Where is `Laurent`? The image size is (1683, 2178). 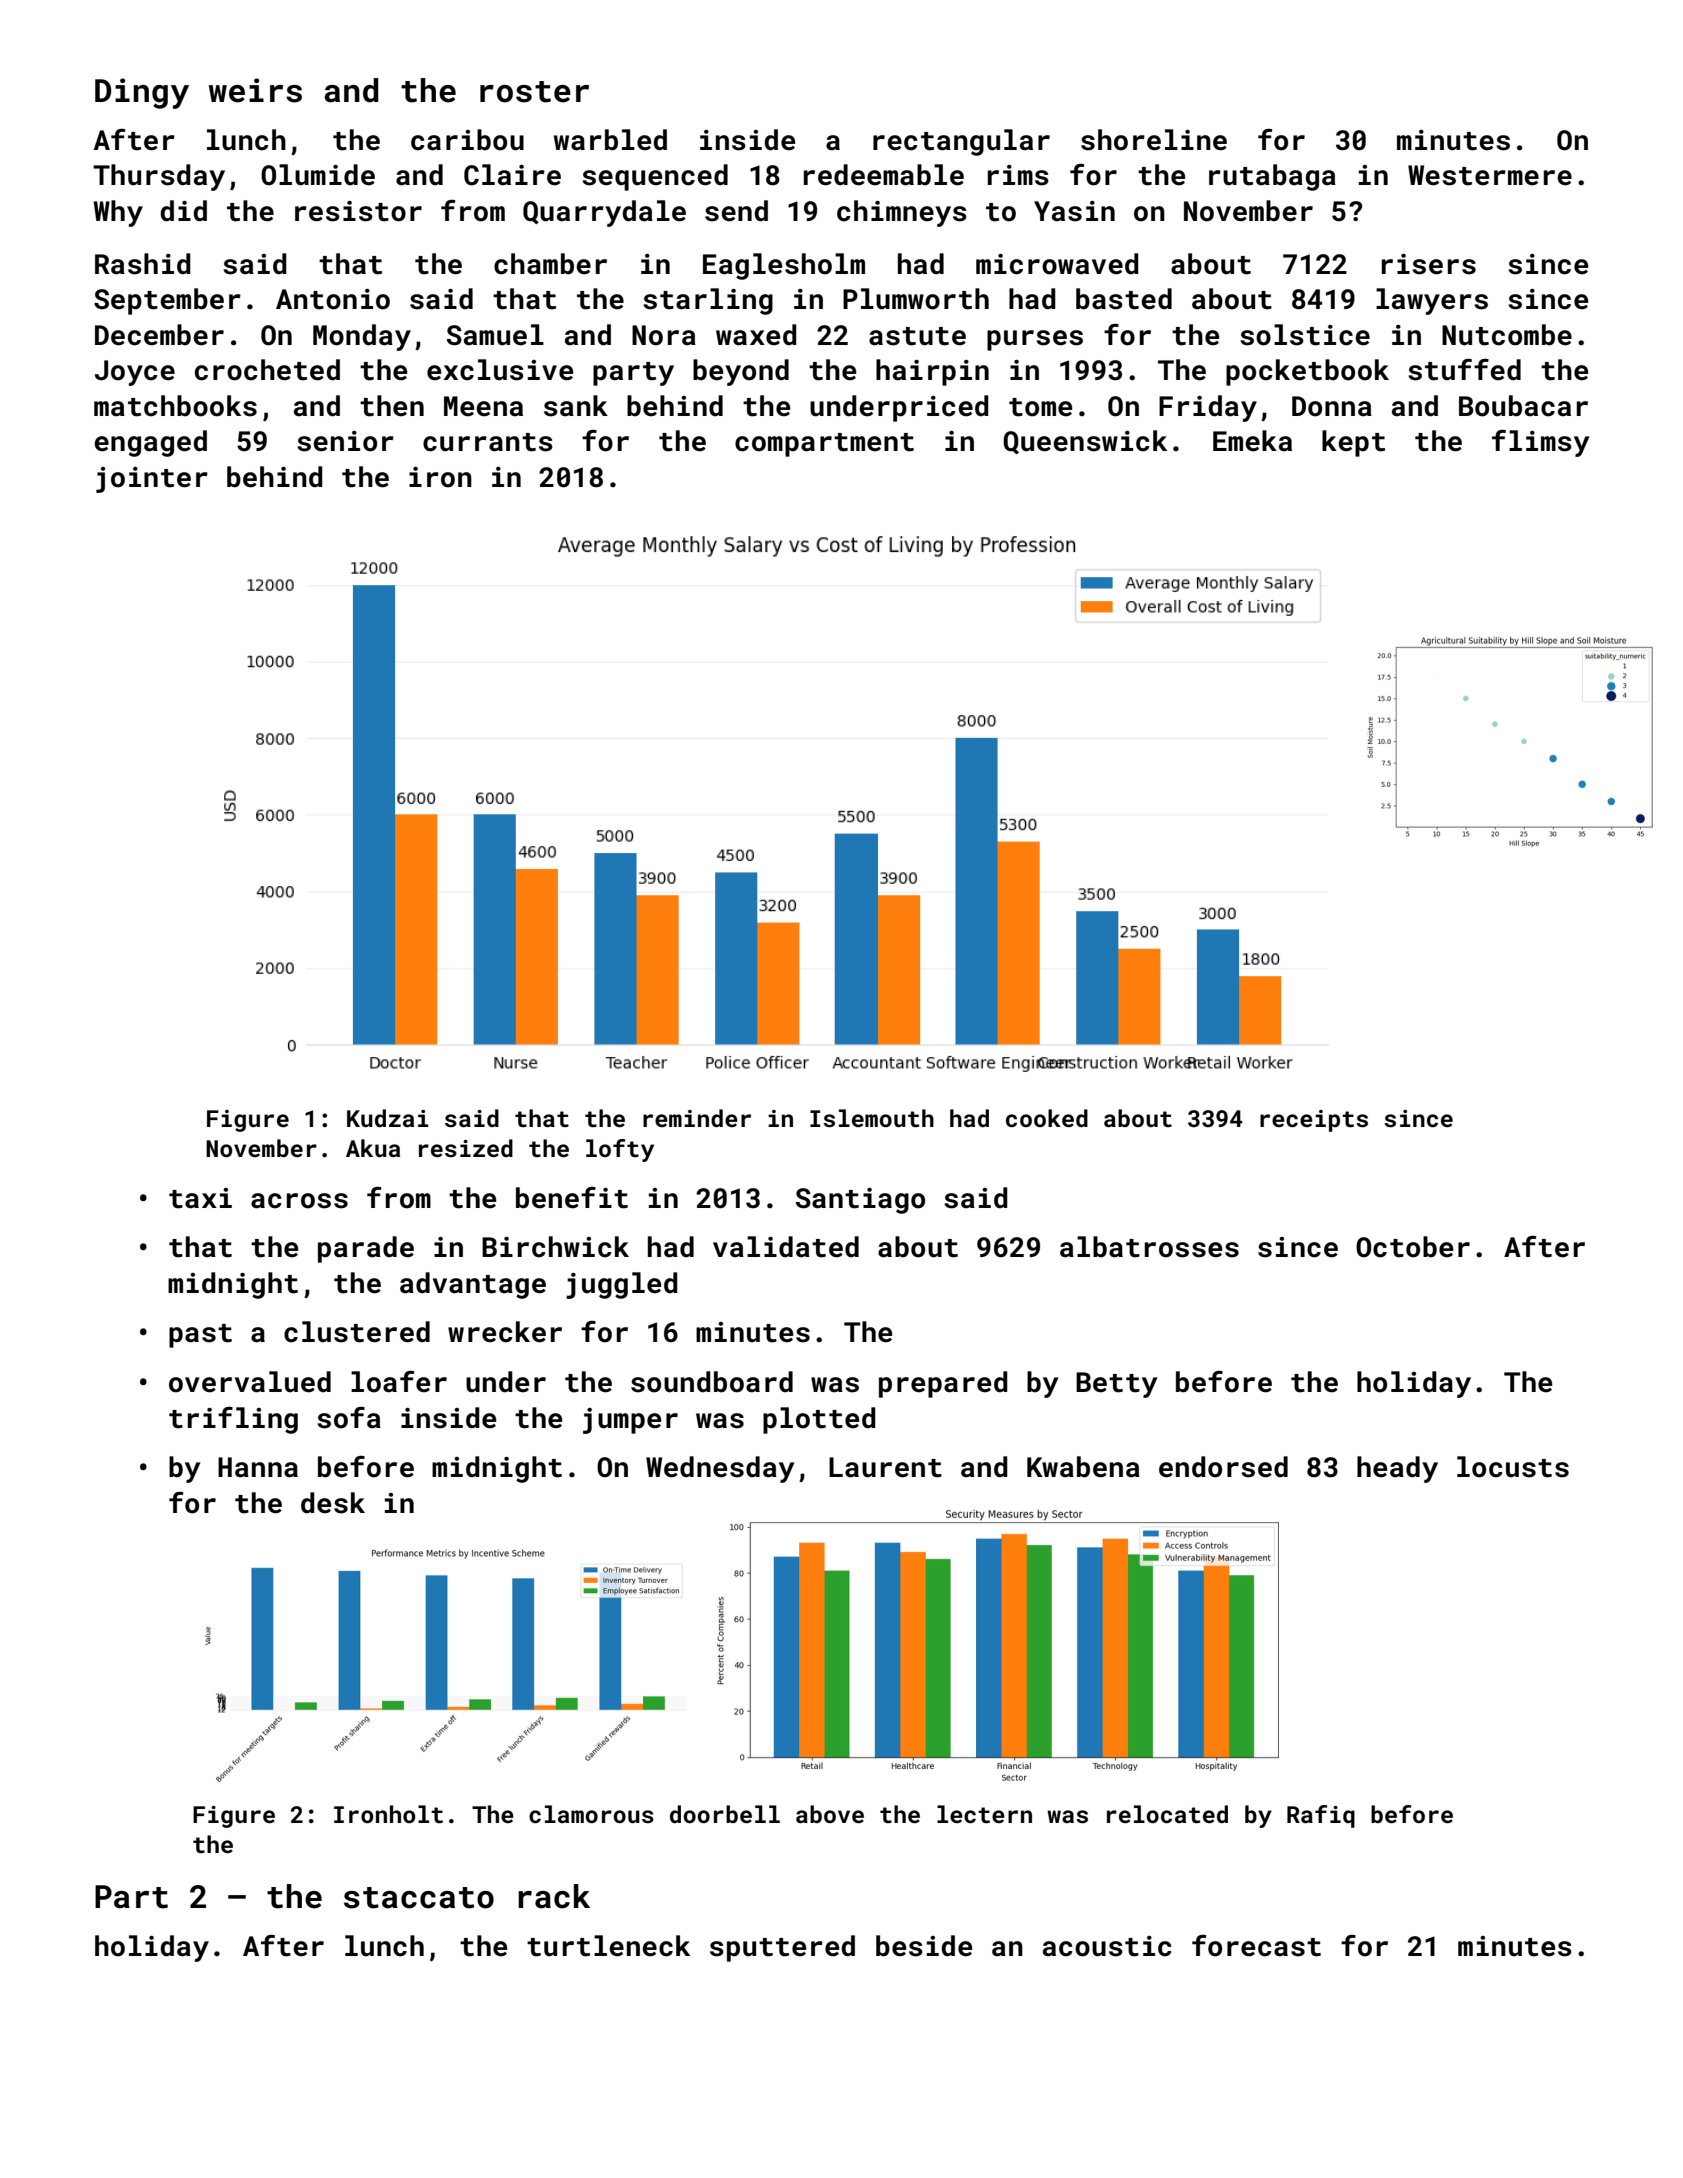
Laurent is located at coordinates (885, 1467).
